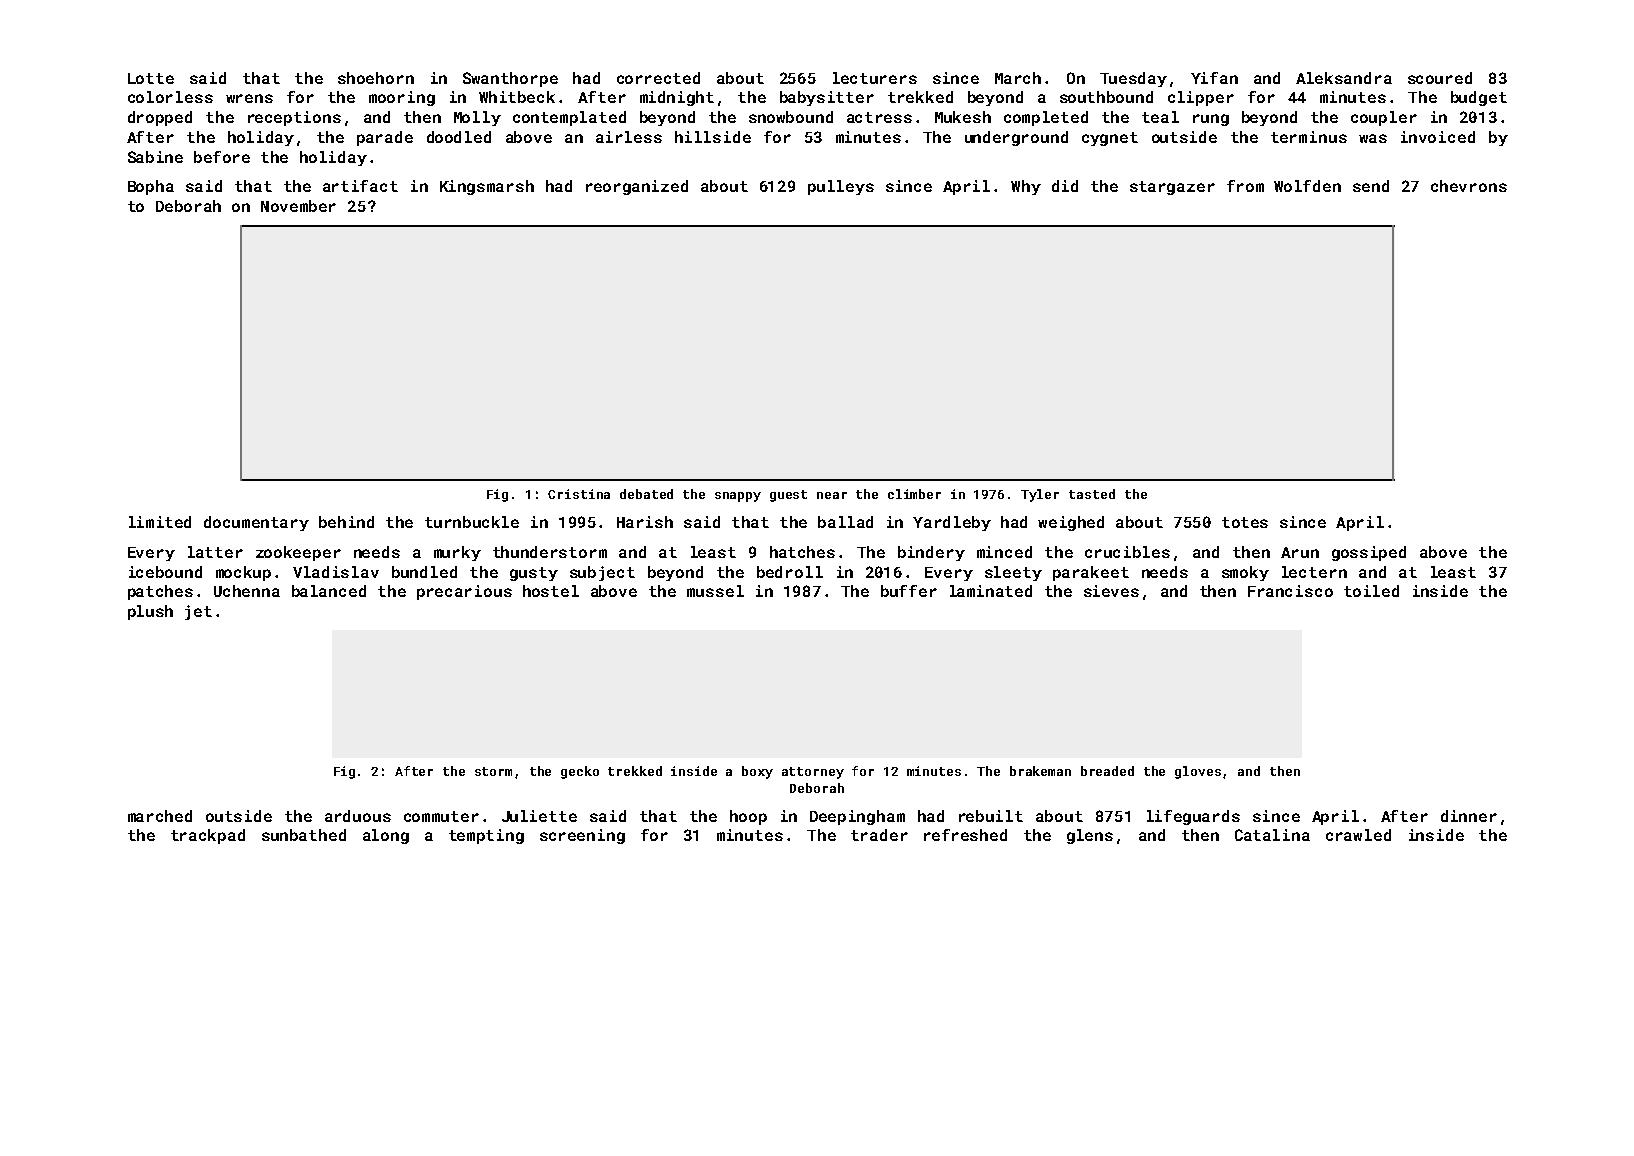 This screenshot has width=1634, height=1156. What do you see at coordinates (346, 522) in the screenshot?
I see `behind` at bounding box center [346, 522].
